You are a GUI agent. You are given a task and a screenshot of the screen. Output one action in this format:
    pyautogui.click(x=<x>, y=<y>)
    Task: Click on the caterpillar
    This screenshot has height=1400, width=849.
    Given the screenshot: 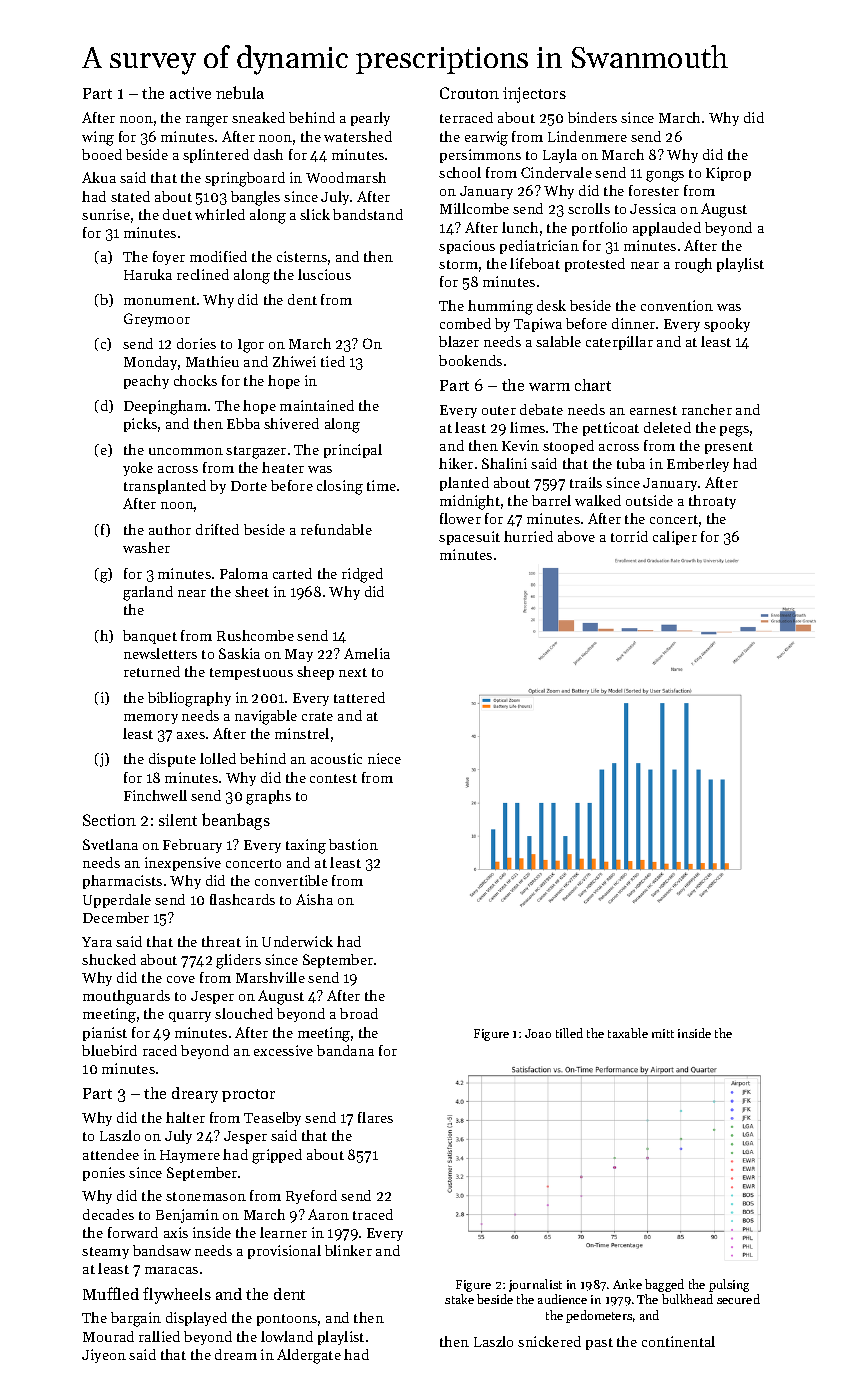 What is the action you would take?
    pyautogui.click(x=619, y=343)
